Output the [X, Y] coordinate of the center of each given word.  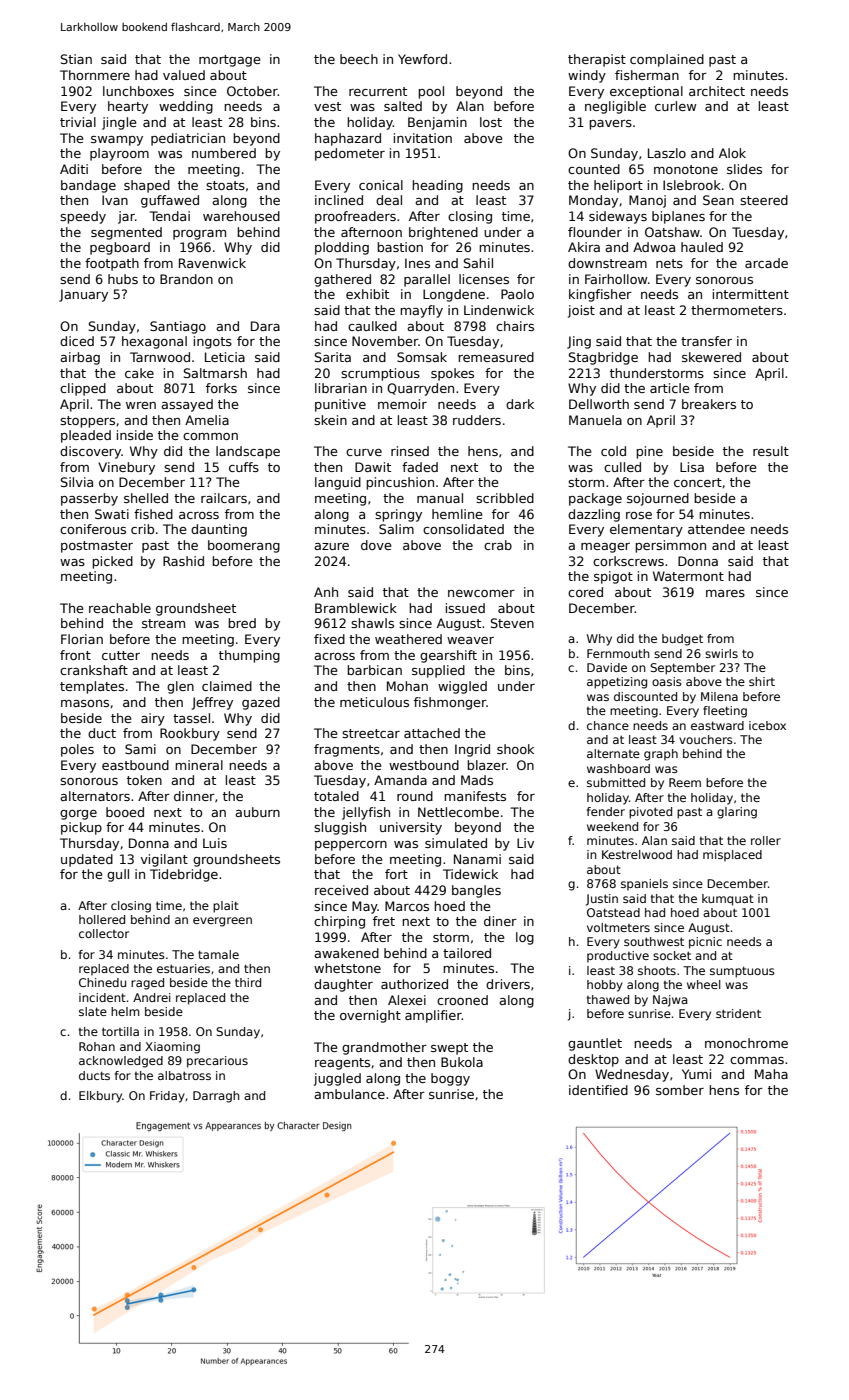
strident [738, 1013]
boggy [450, 1079]
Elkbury [101, 1097]
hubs [123, 279]
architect [717, 91]
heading [437, 186]
